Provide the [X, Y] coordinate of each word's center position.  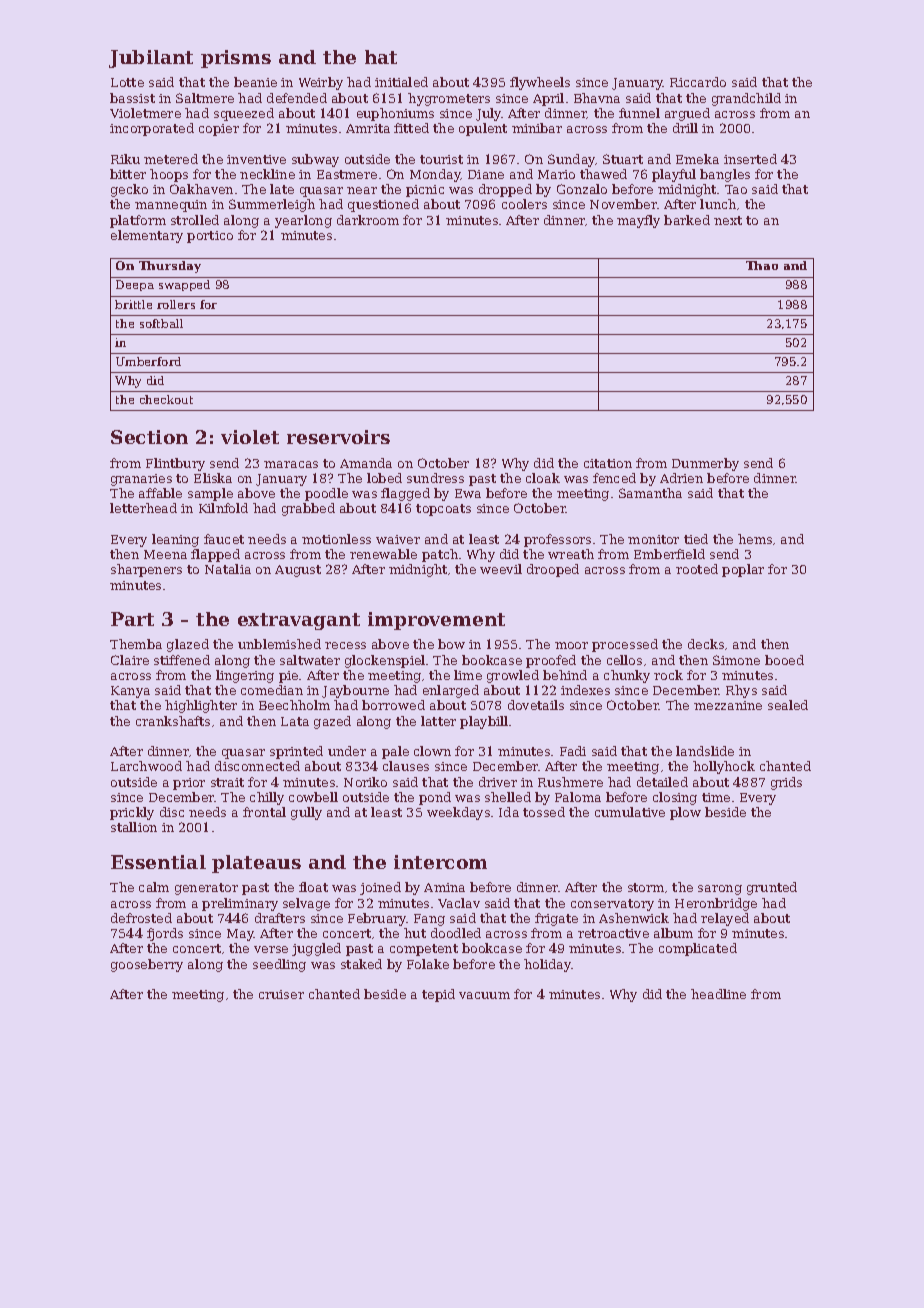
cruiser [281, 994]
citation [608, 463]
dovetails [536, 705]
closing [675, 798]
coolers [524, 204]
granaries [141, 480]
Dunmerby [705, 464]
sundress [435, 478]
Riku [125, 159]
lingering [245, 676]
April [548, 99]
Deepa [135, 285]
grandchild [746, 99]
